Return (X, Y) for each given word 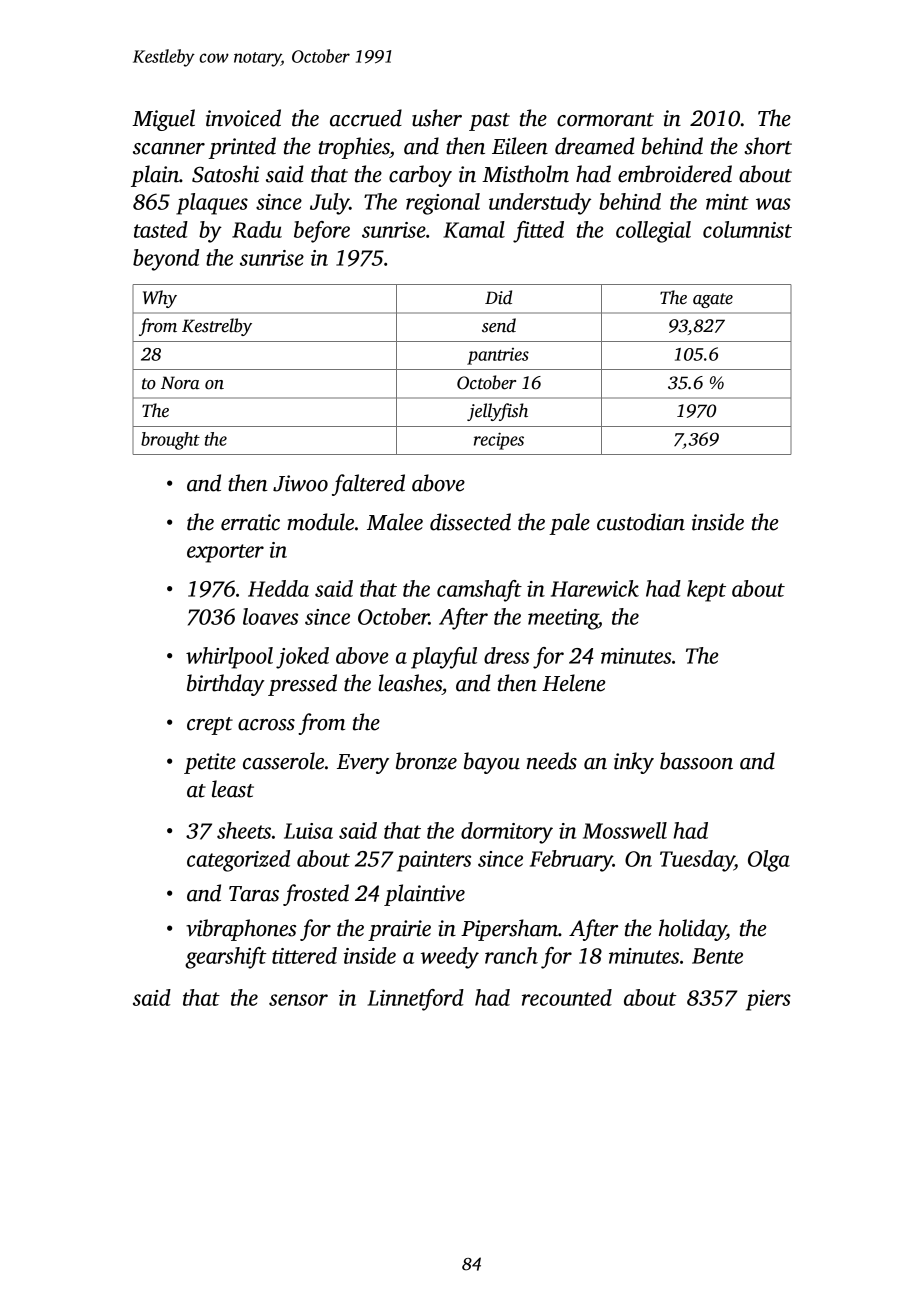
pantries (498, 356)
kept (706, 591)
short (768, 146)
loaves (270, 616)
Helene (573, 683)
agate (713, 300)
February (571, 861)
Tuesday (697, 861)
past (489, 122)
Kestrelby (217, 327)
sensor (298, 1000)
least (233, 789)
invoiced (243, 118)
